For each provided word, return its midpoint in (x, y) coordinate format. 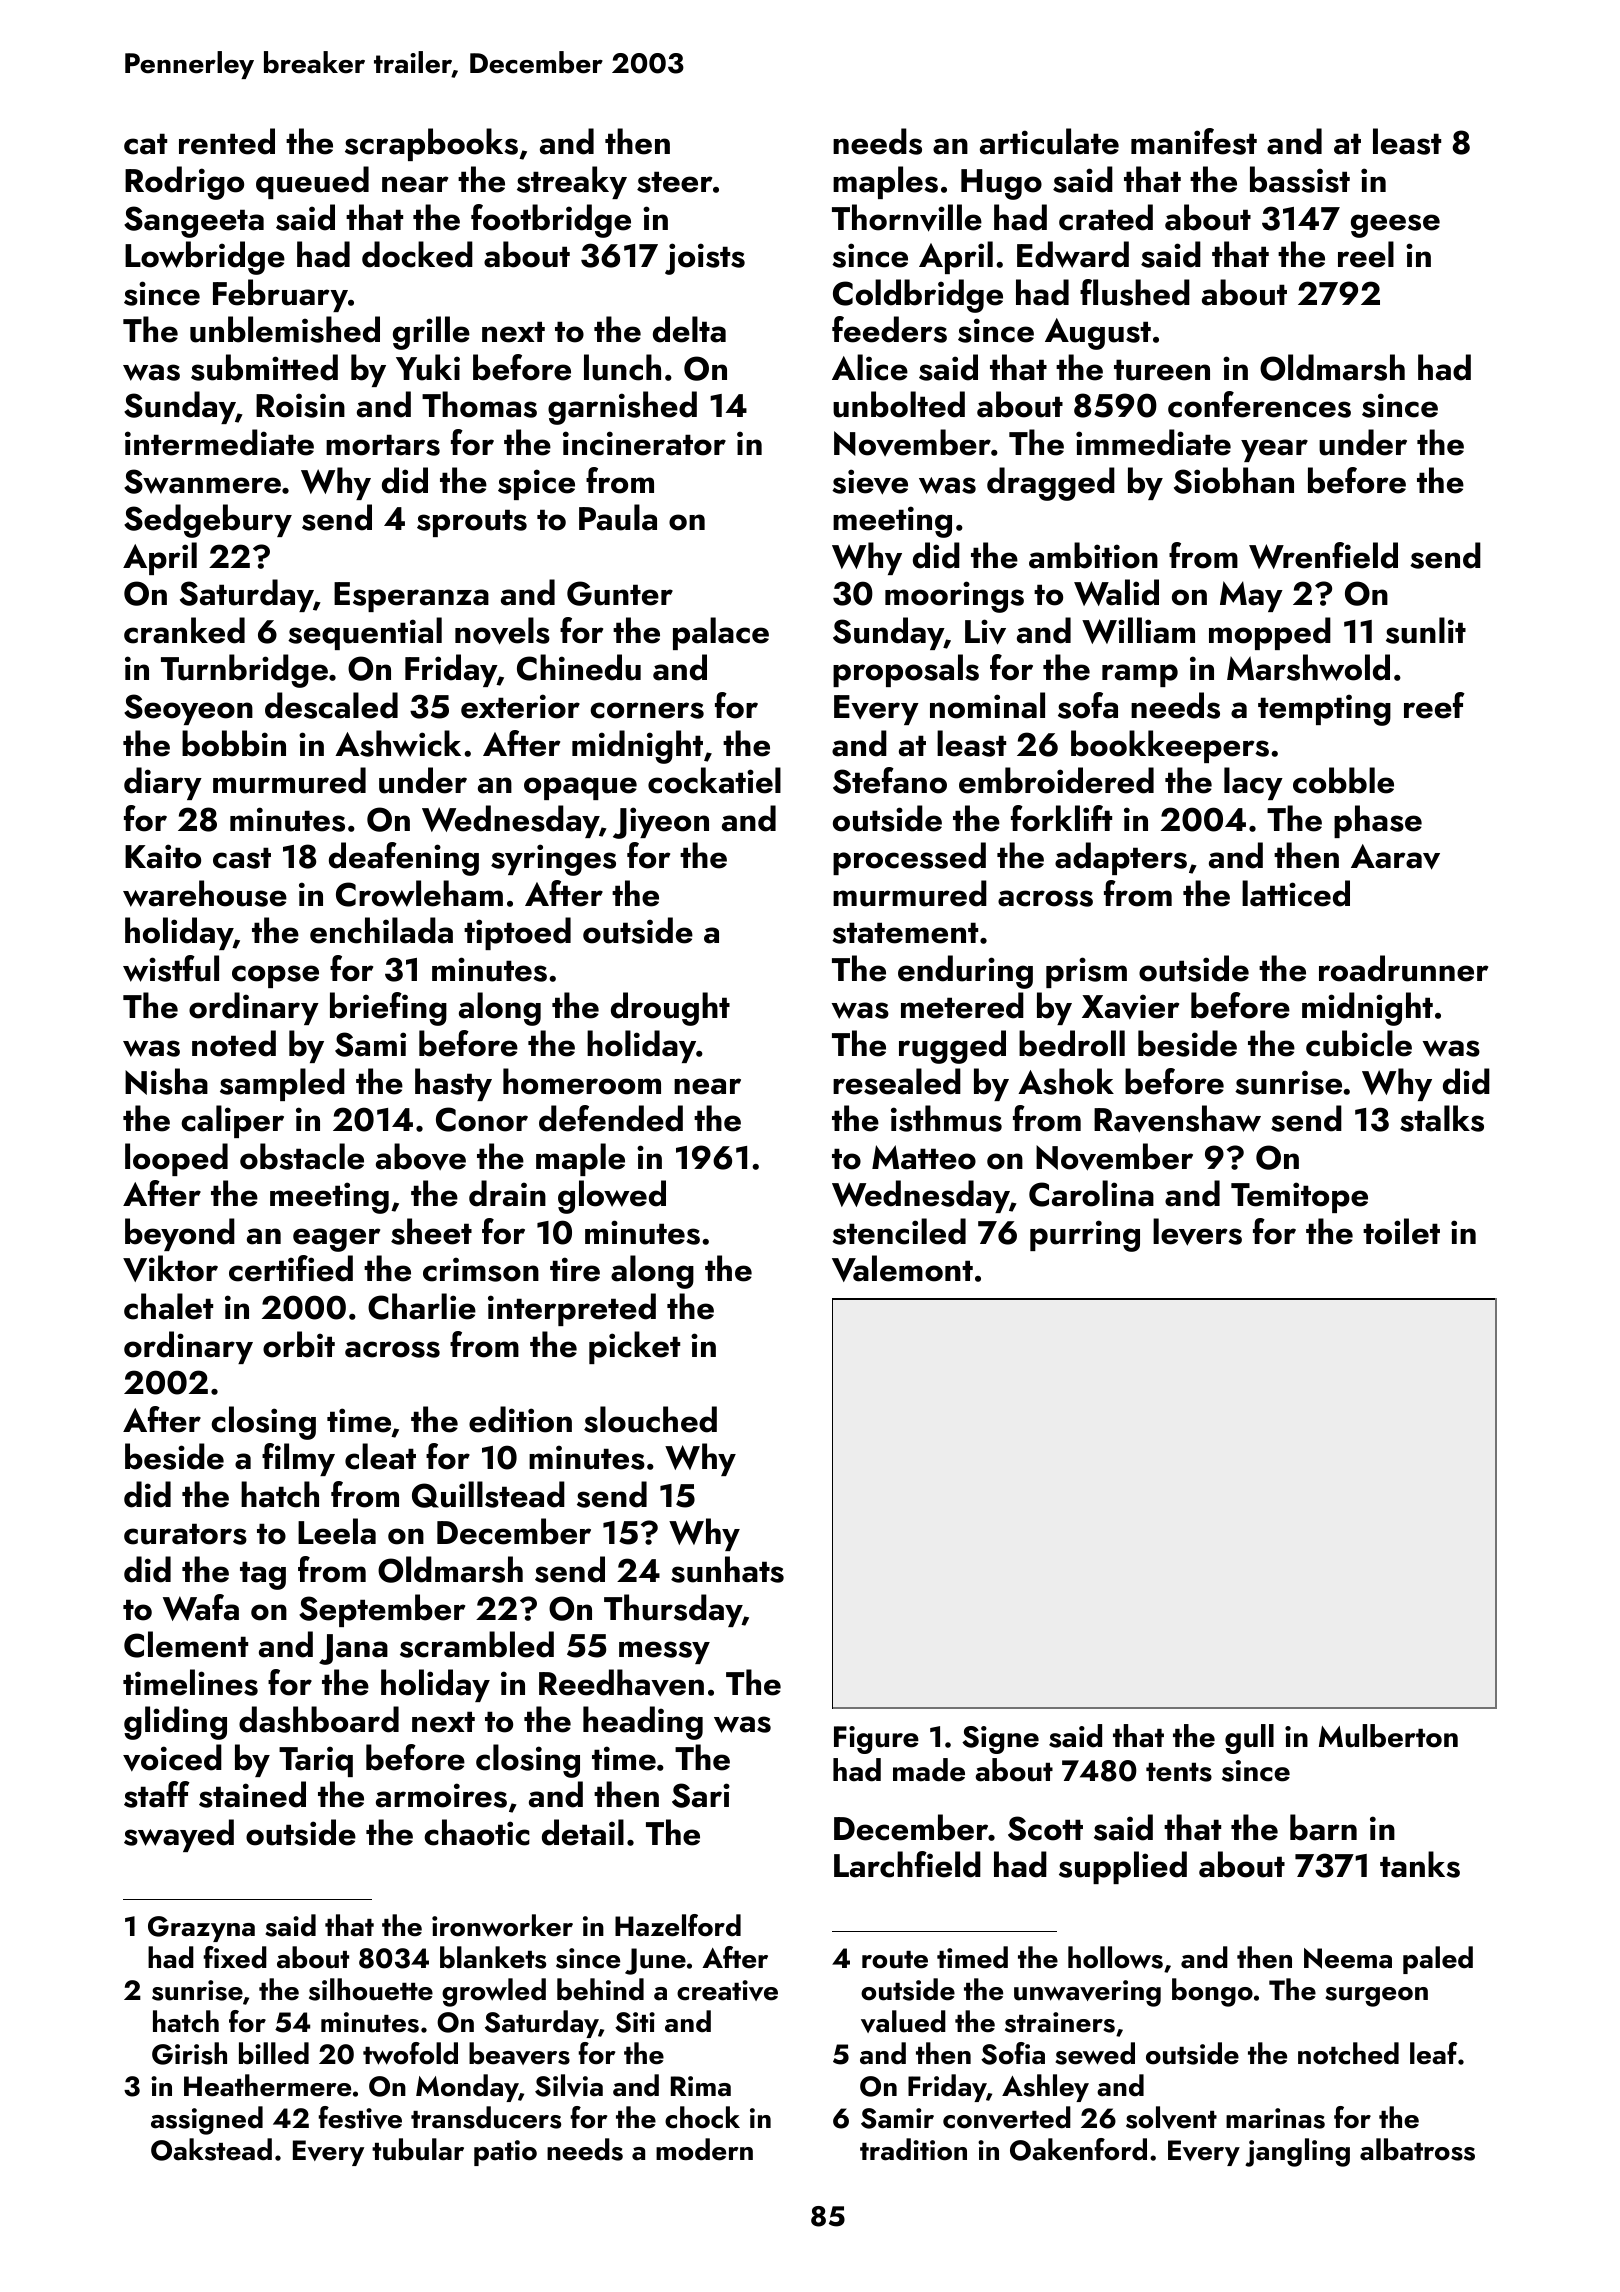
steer (674, 182)
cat (145, 144)
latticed (1296, 893)
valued (903, 2021)
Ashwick (398, 743)
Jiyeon (661, 823)
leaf (1434, 2053)
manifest (1194, 141)
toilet (1401, 1231)
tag (263, 1575)
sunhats (727, 1569)
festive (360, 2117)
